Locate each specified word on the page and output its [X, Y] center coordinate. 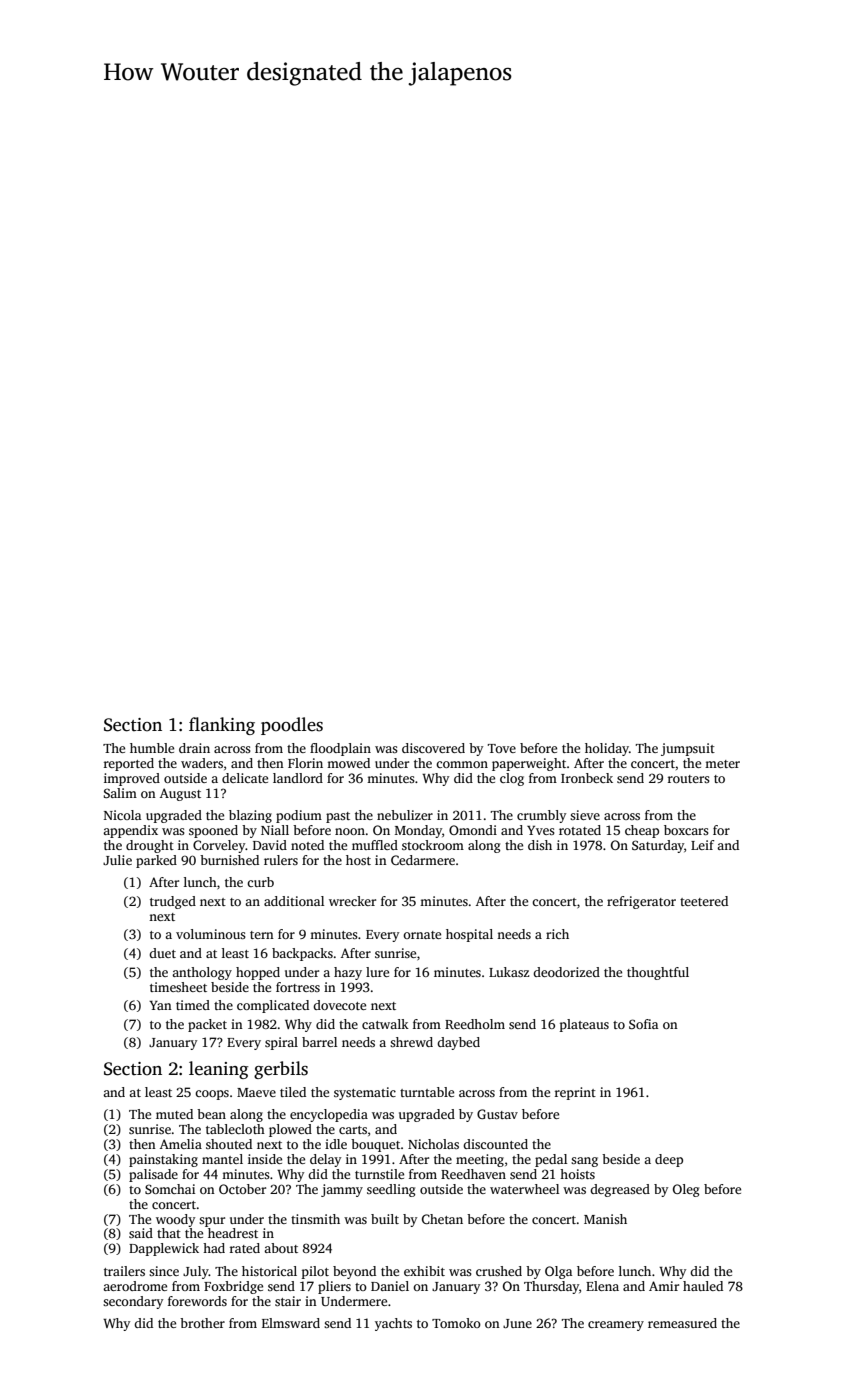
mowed [348, 763]
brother [202, 1323]
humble [152, 748]
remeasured [682, 1323]
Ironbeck [587, 778]
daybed [458, 1043]
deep [669, 1160]
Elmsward [291, 1323]
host [358, 860]
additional [294, 901]
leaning [219, 1070]
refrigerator [641, 902]
